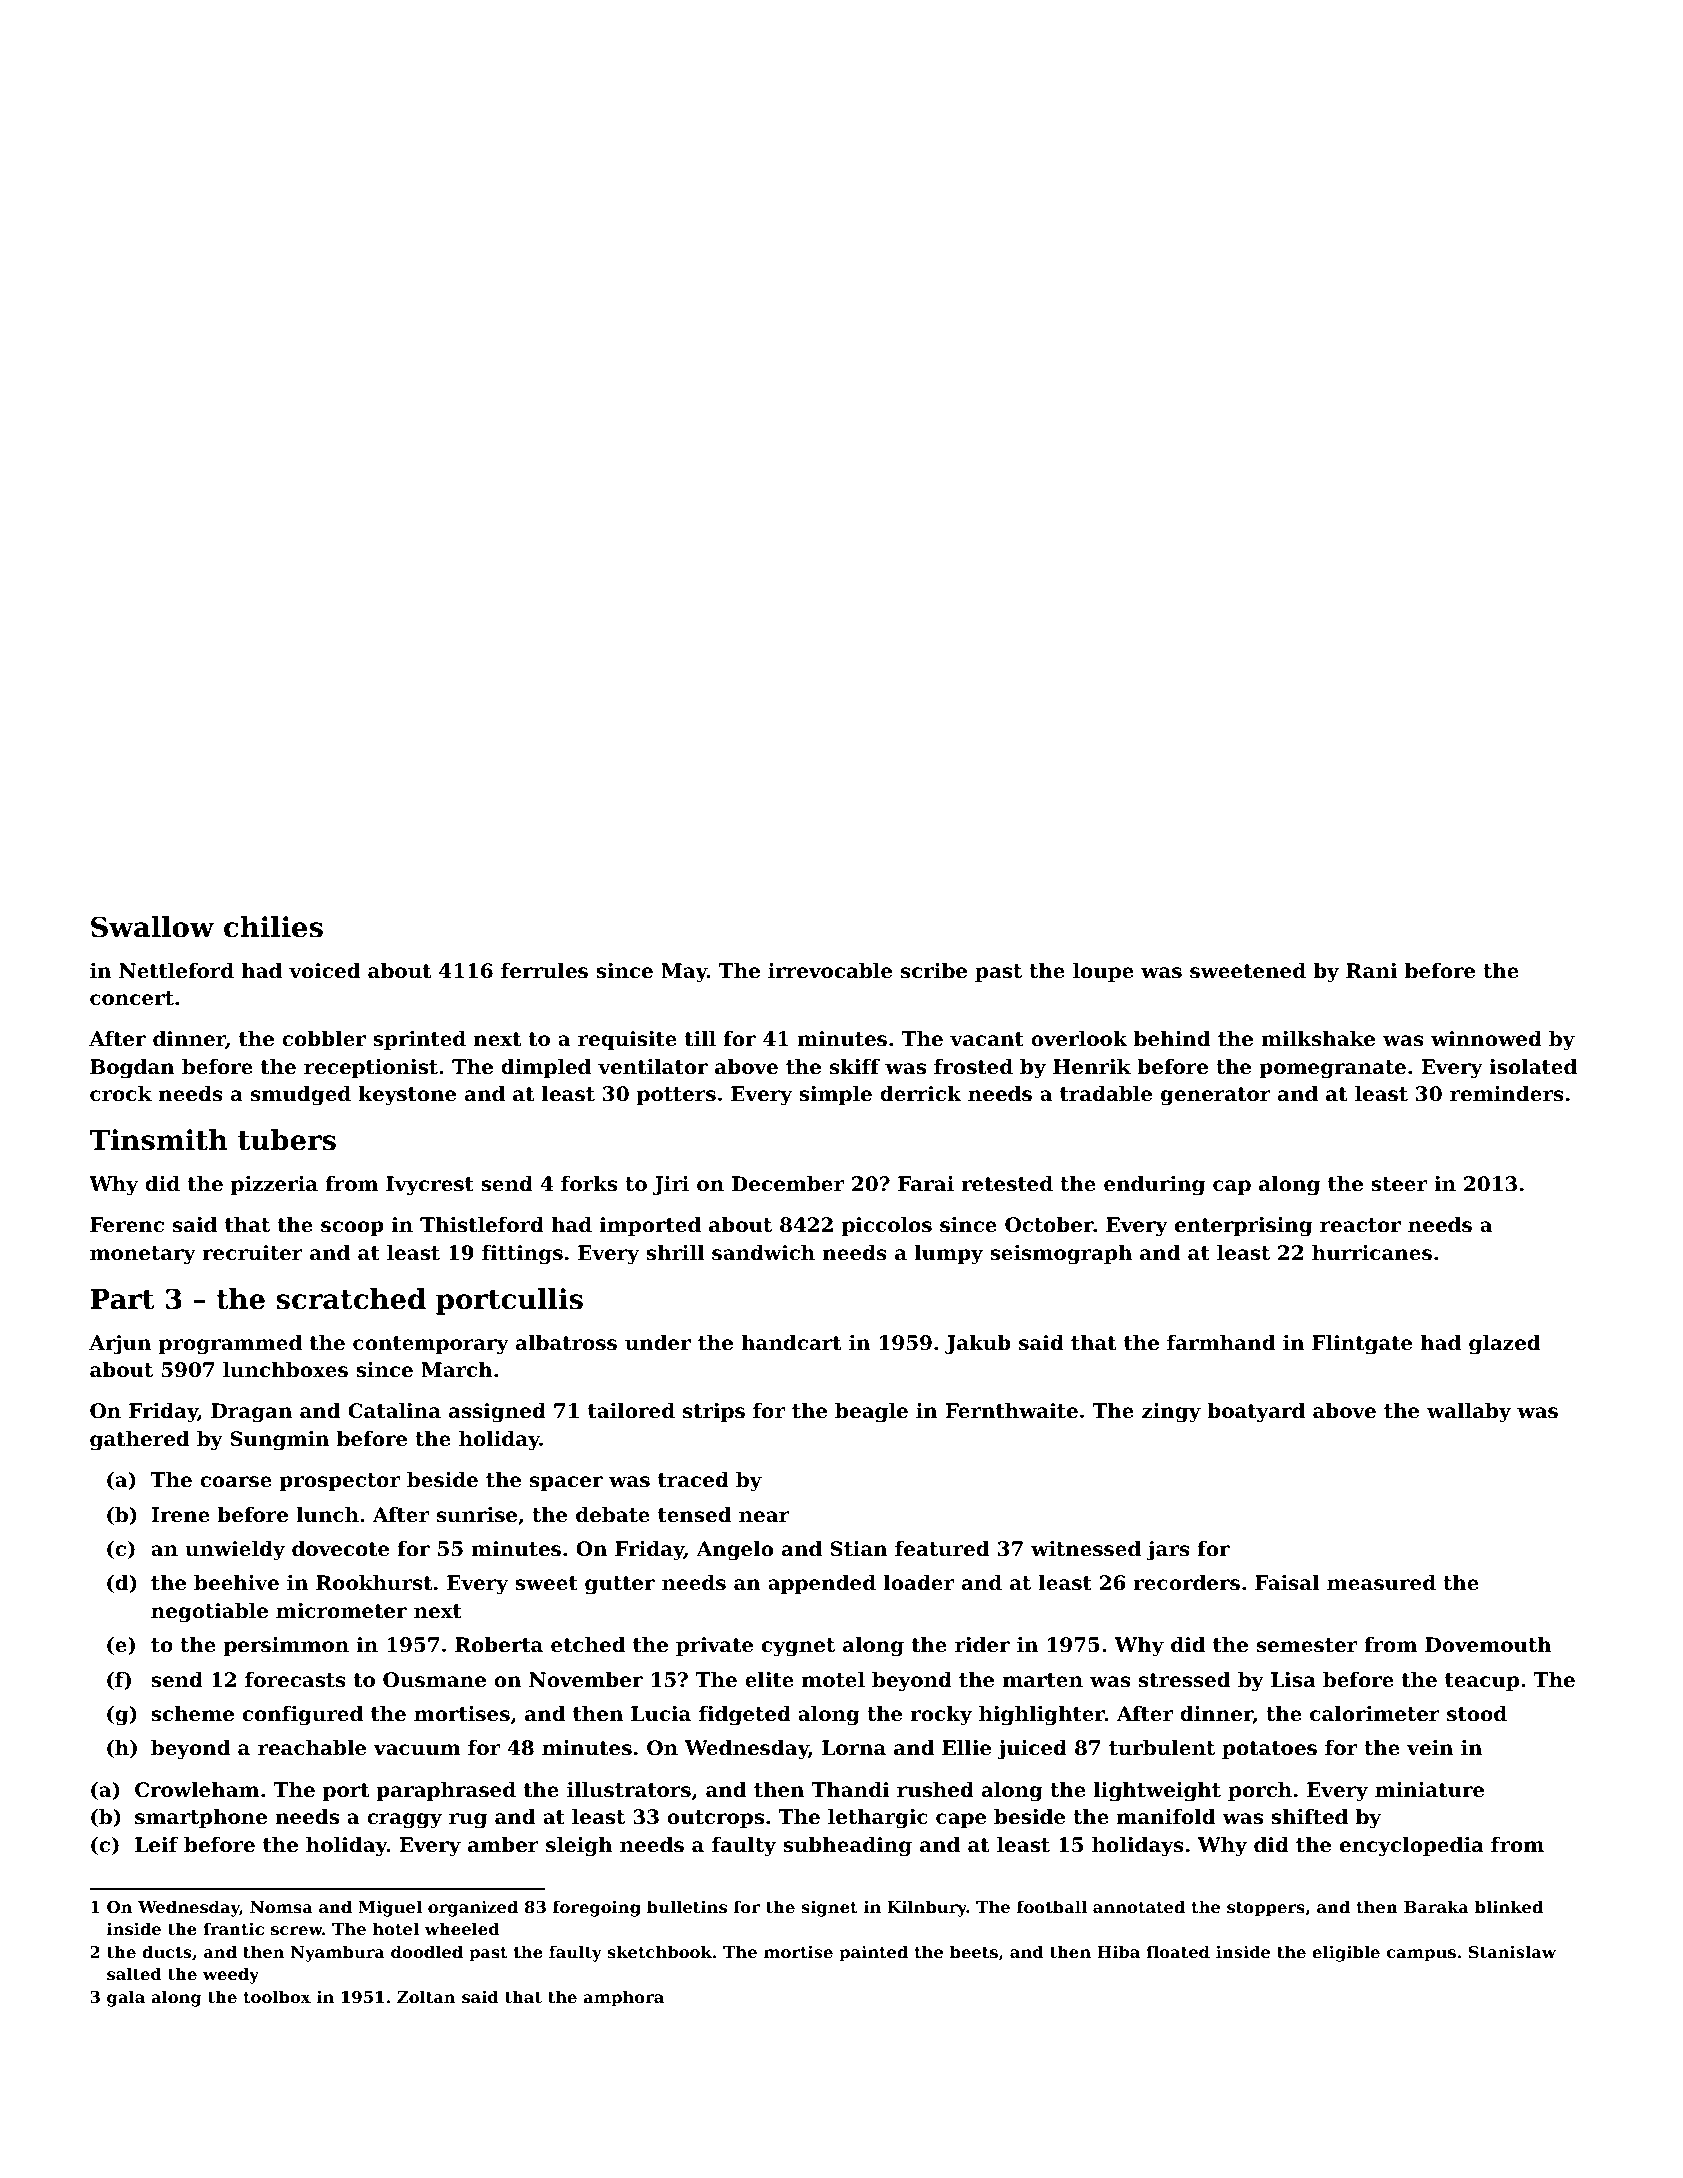 The width and height of the screenshot is (1683, 2178). I want to click on ducts, so click(166, 1951).
